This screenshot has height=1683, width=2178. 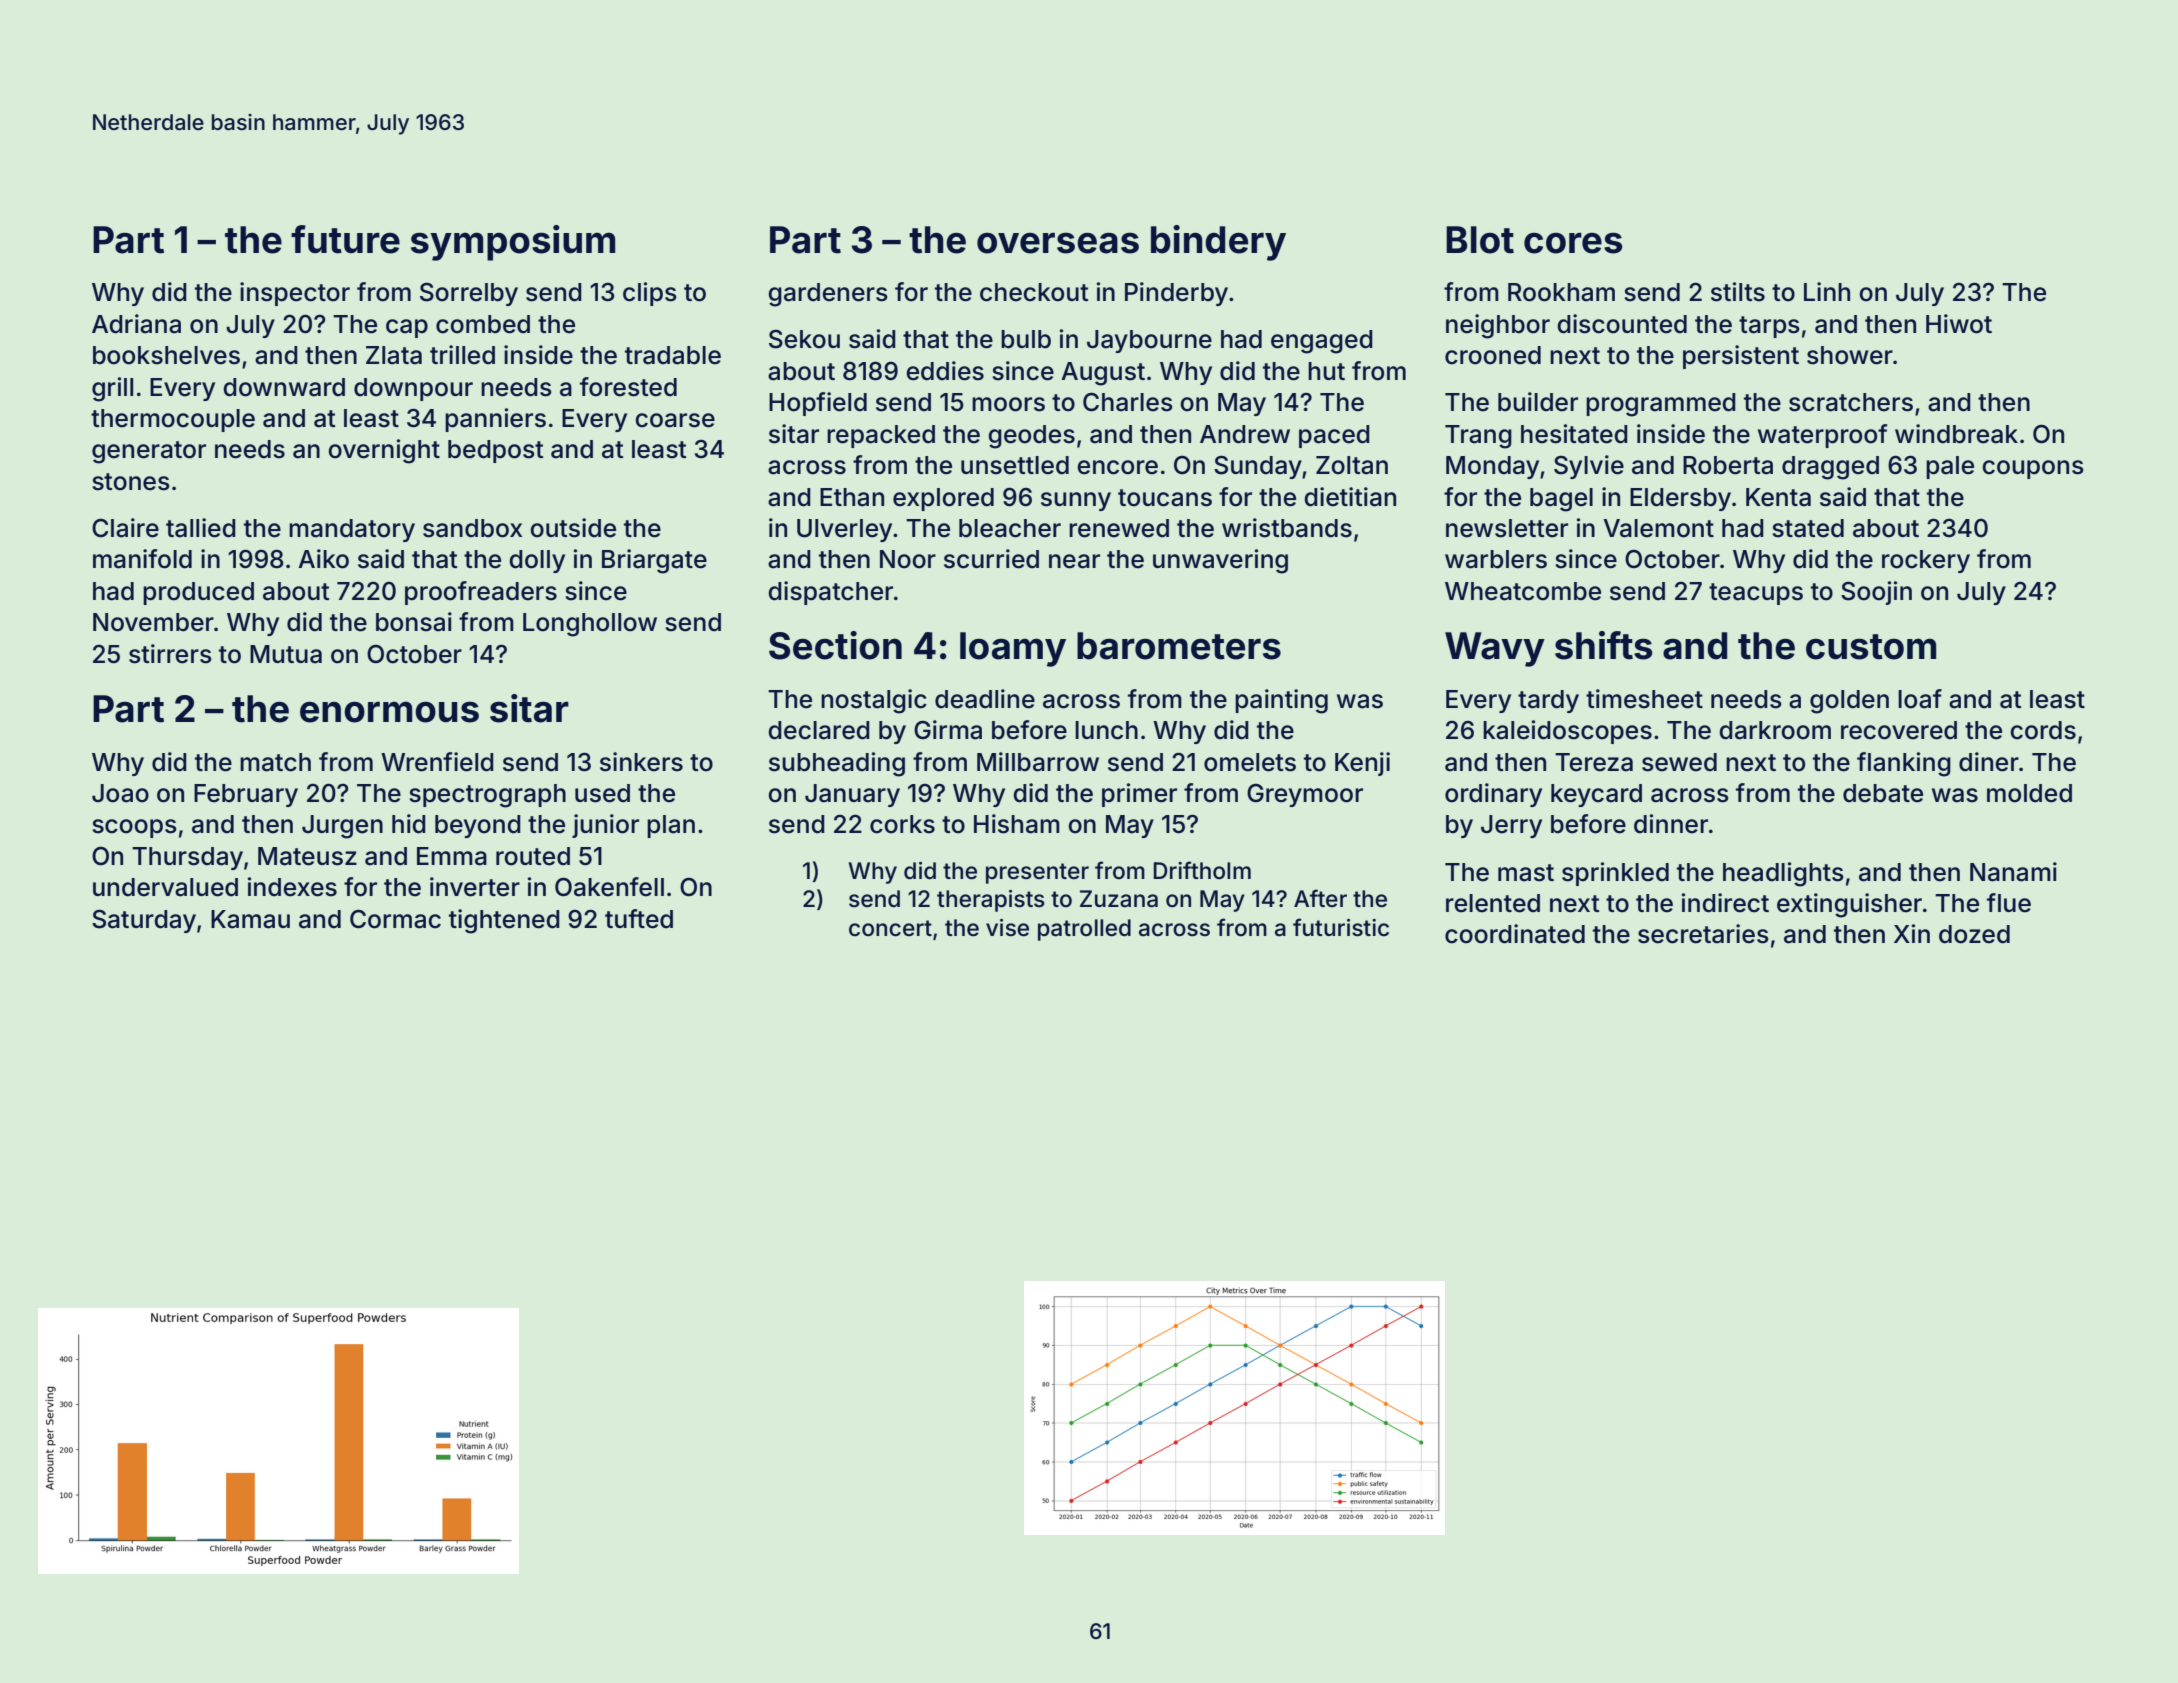 What do you see at coordinates (844, 530) in the screenshot?
I see `Ulverley` at bounding box center [844, 530].
